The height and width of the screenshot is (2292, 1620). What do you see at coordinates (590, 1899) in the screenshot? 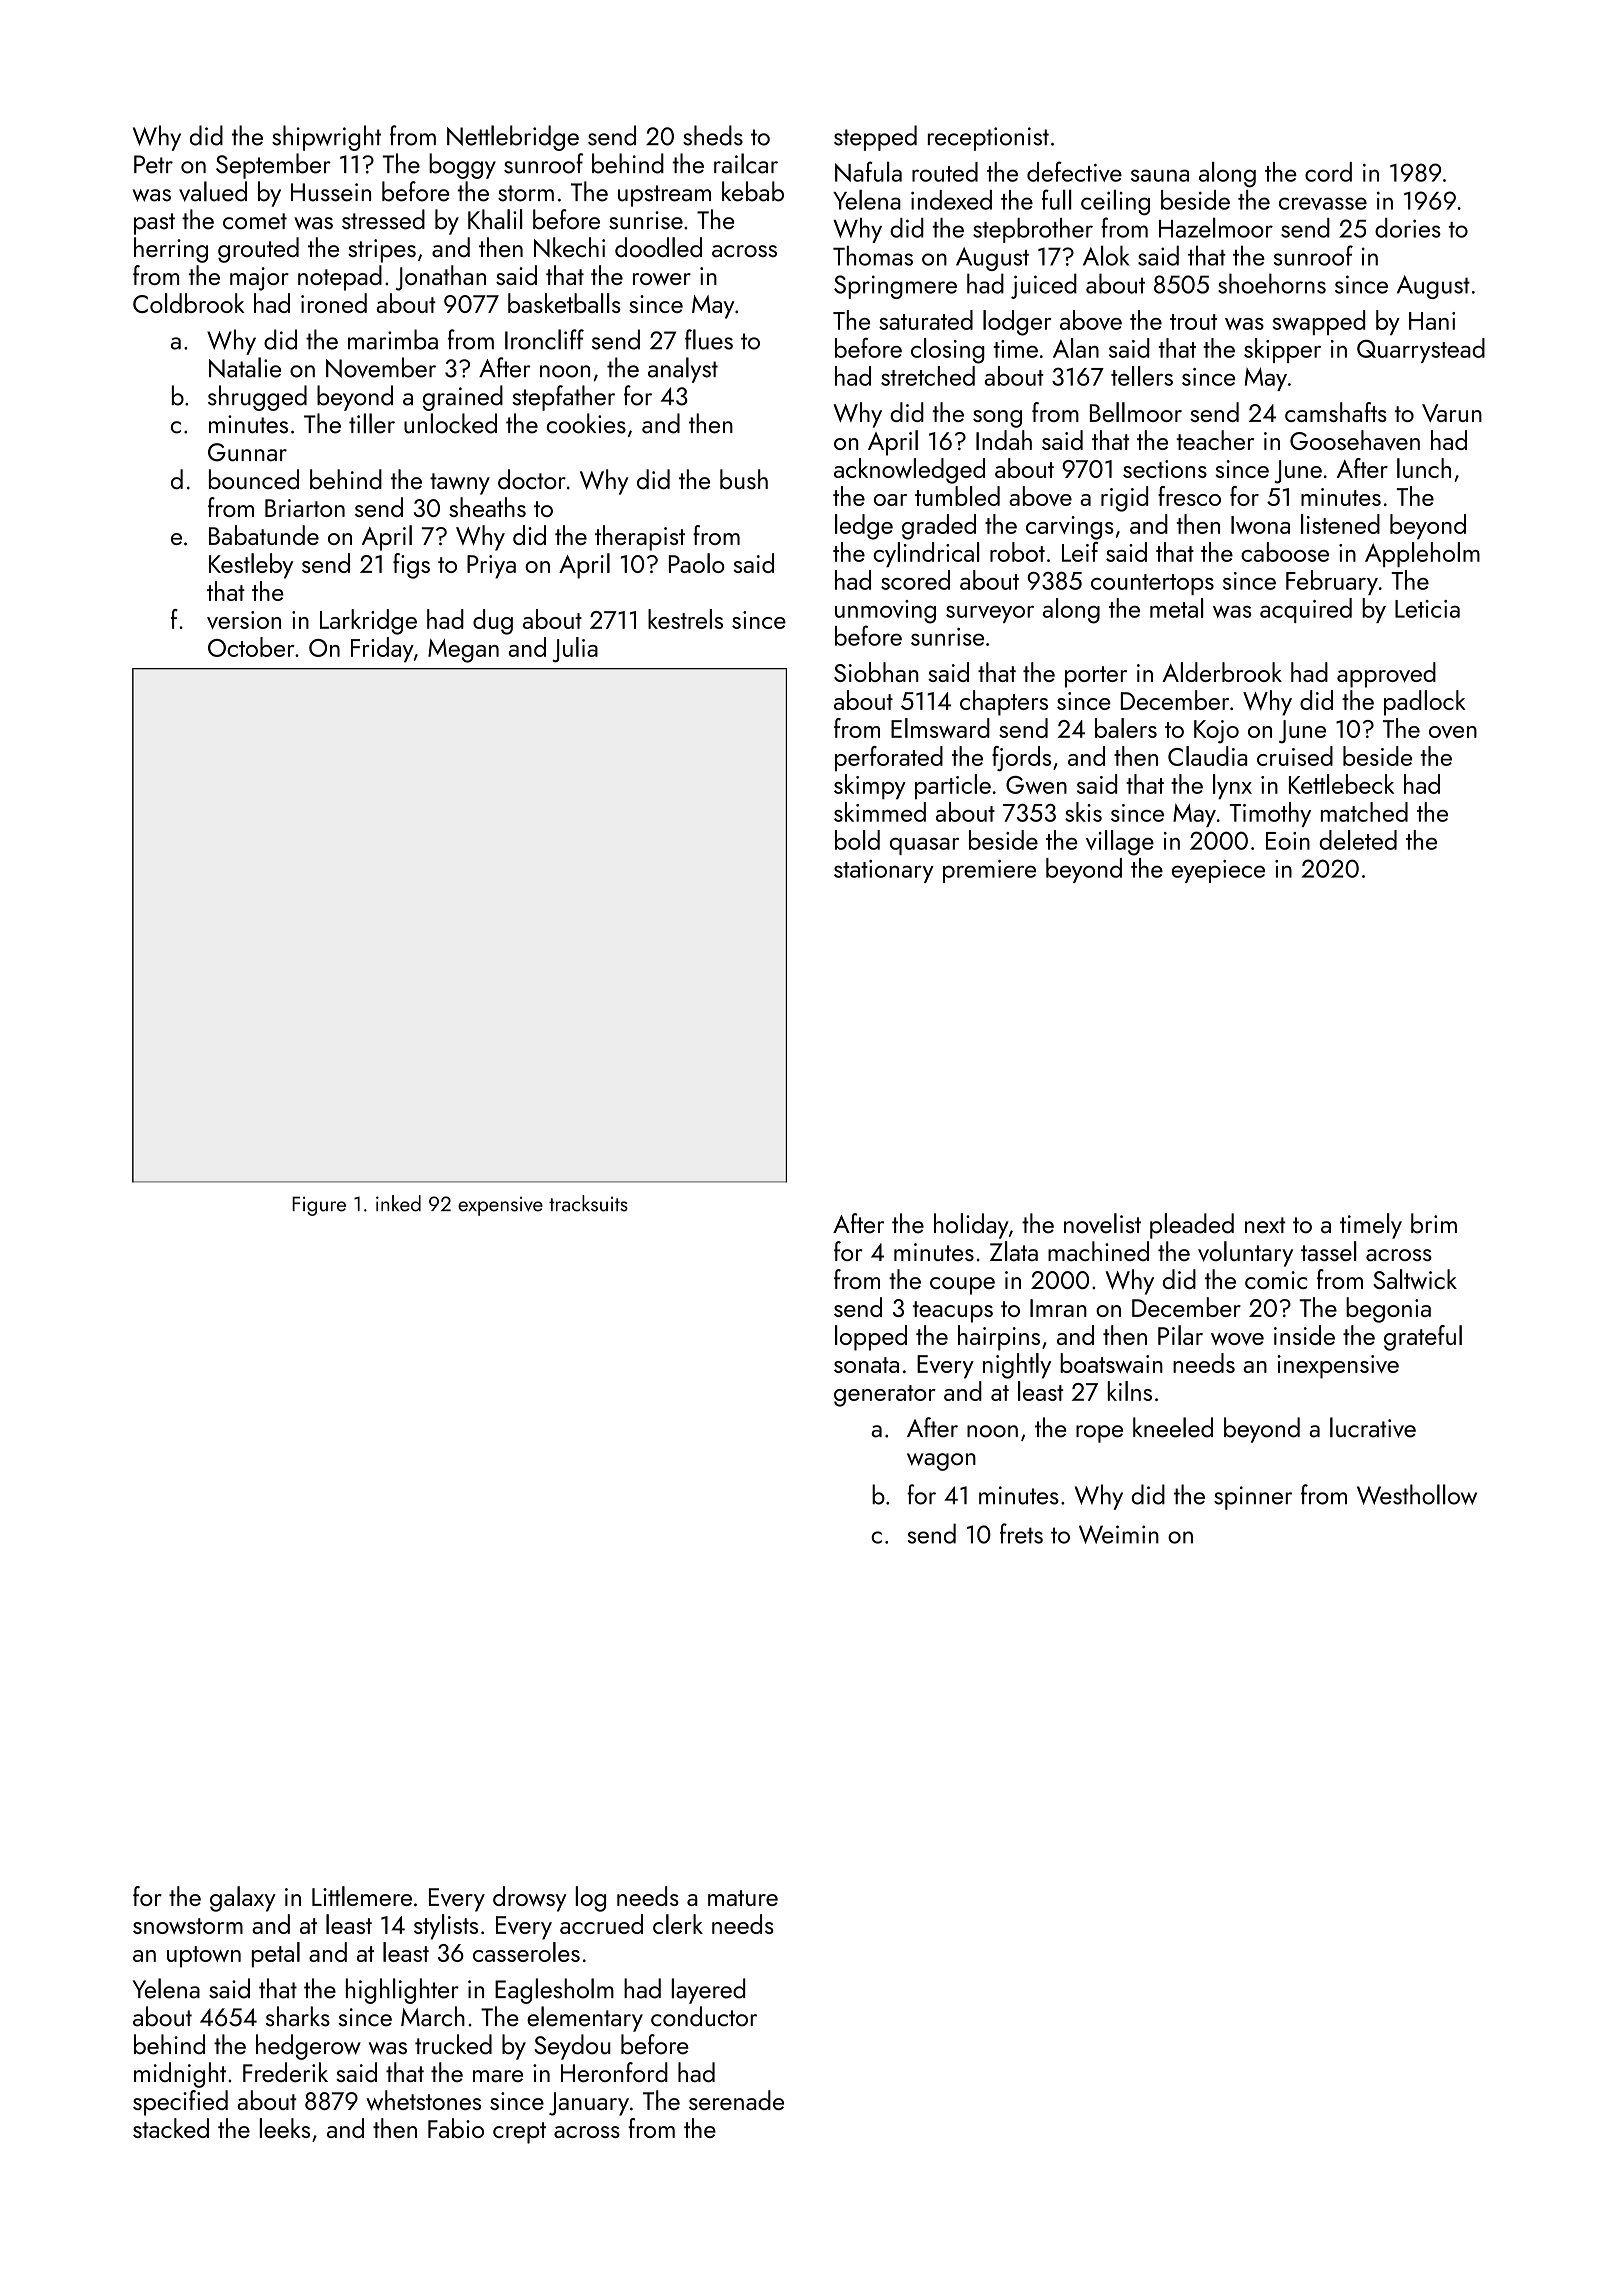
I see `log` at bounding box center [590, 1899].
